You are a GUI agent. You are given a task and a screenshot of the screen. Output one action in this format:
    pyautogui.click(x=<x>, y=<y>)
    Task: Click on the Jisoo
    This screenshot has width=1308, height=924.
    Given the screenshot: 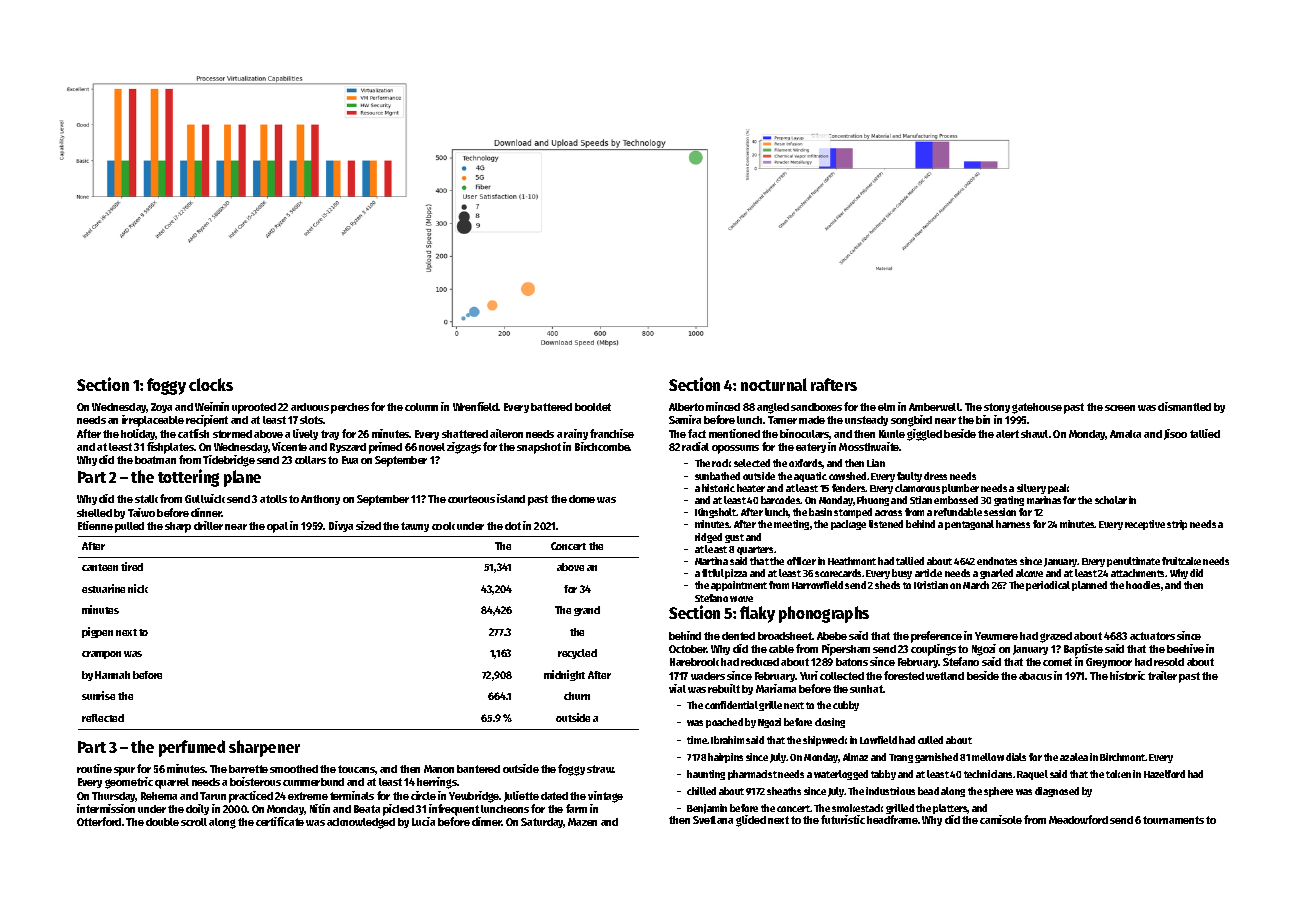 What is the action you would take?
    pyautogui.click(x=1175, y=434)
